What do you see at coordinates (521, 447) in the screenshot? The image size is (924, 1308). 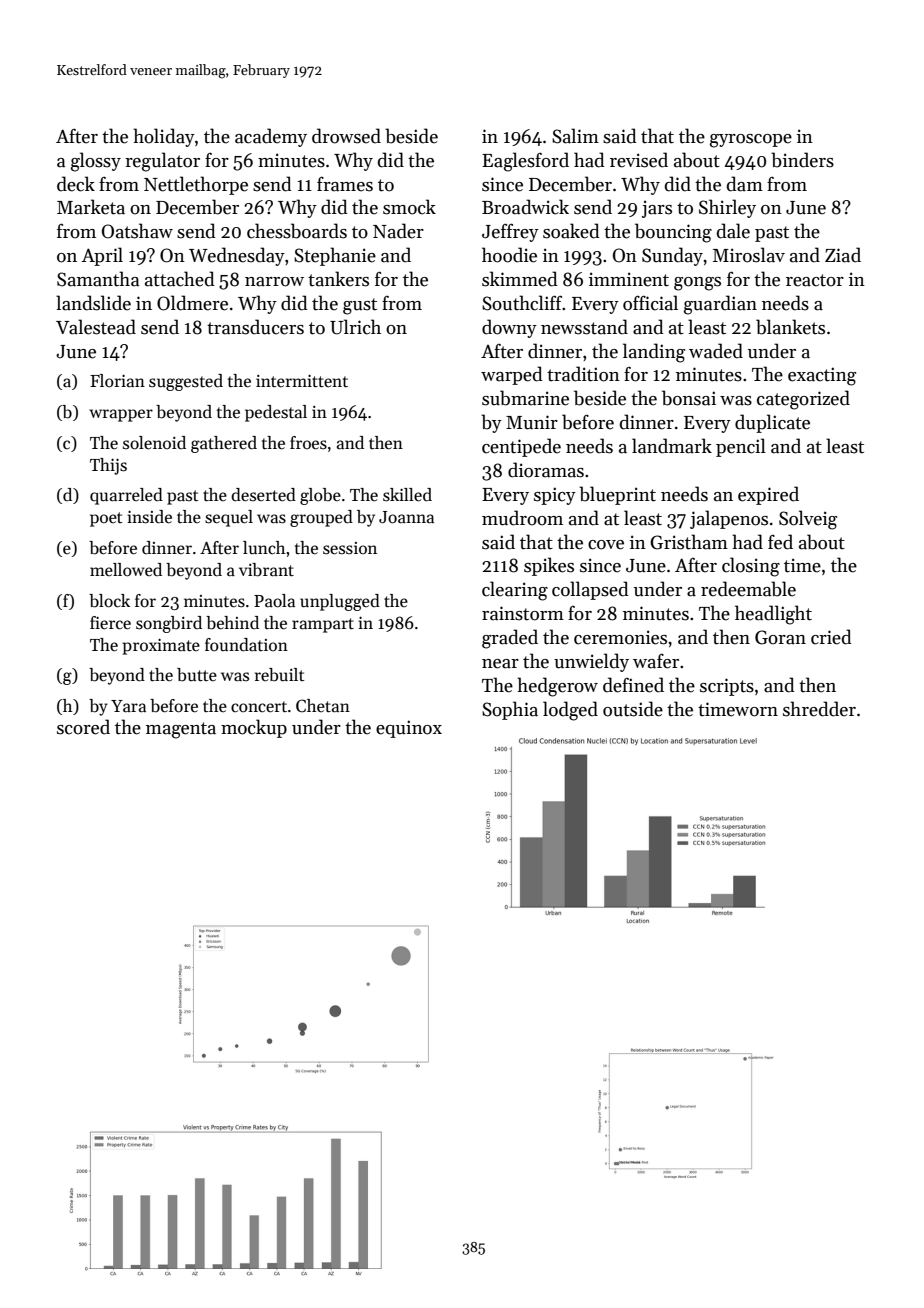 I see `centipede` at bounding box center [521, 447].
